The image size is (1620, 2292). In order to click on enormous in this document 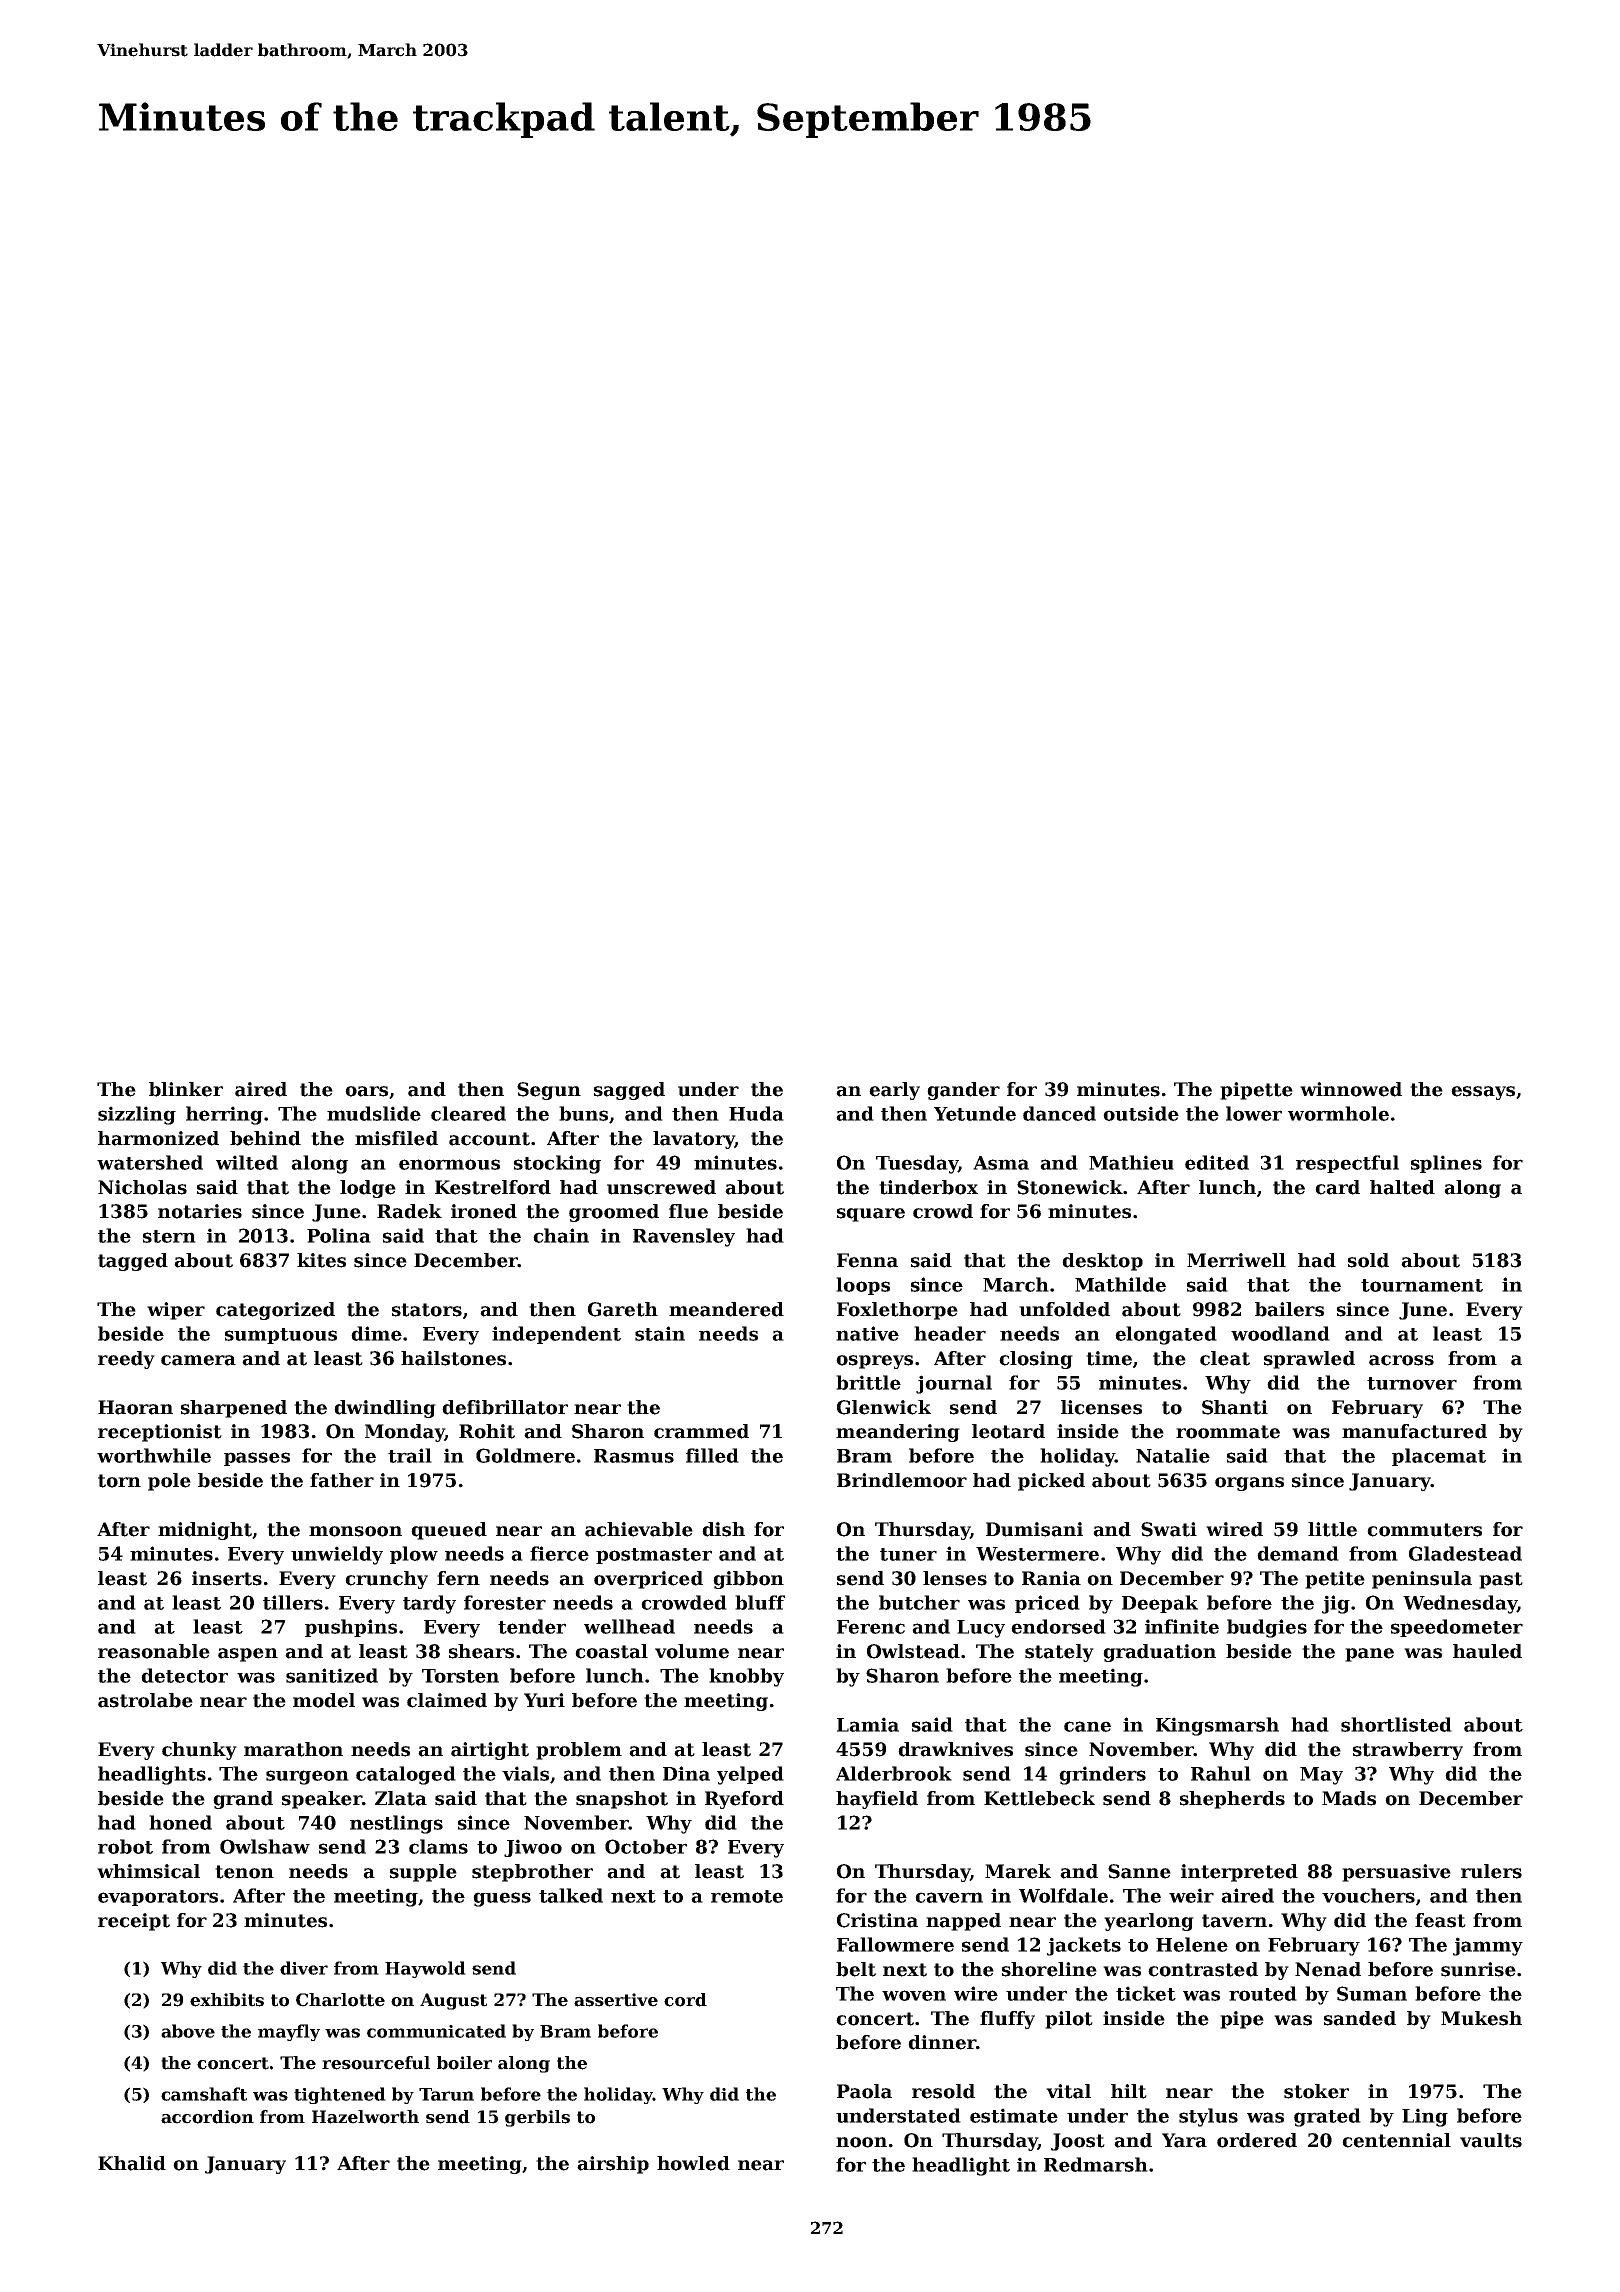, I will do `click(449, 1164)`.
